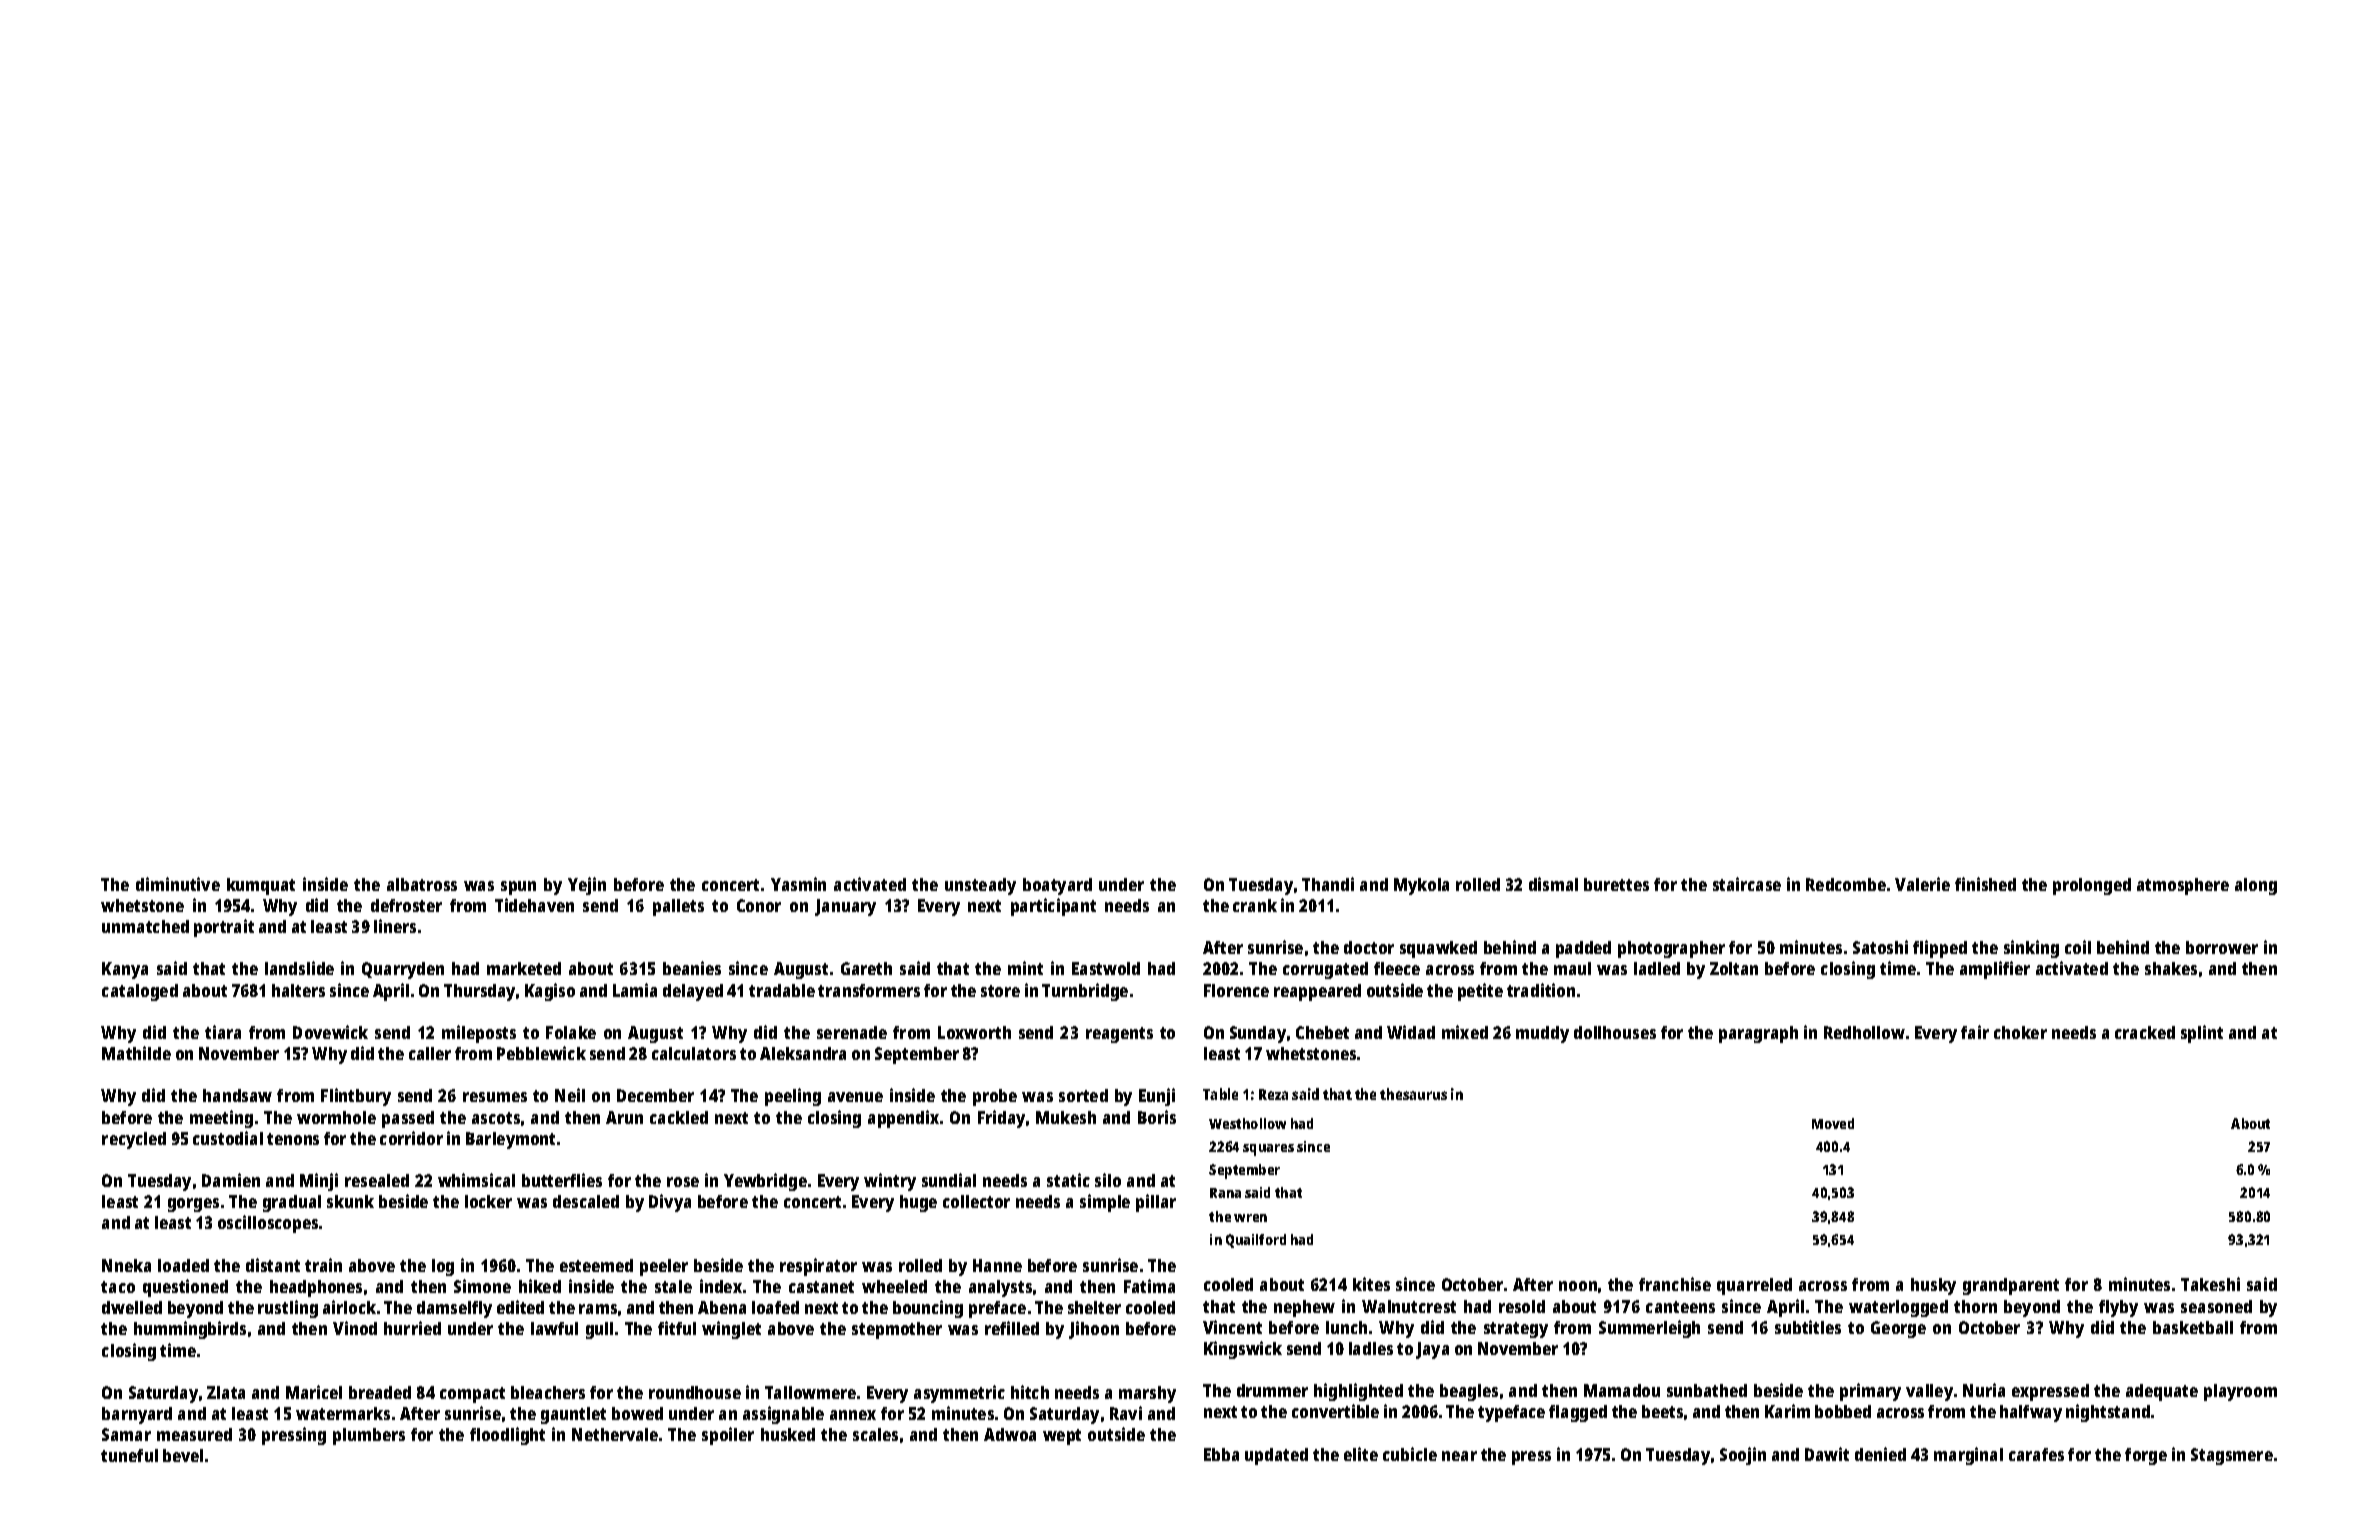  What do you see at coordinates (1053, 907) in the screenshot?
I see `participant` at bounding box center [1053, 907].
